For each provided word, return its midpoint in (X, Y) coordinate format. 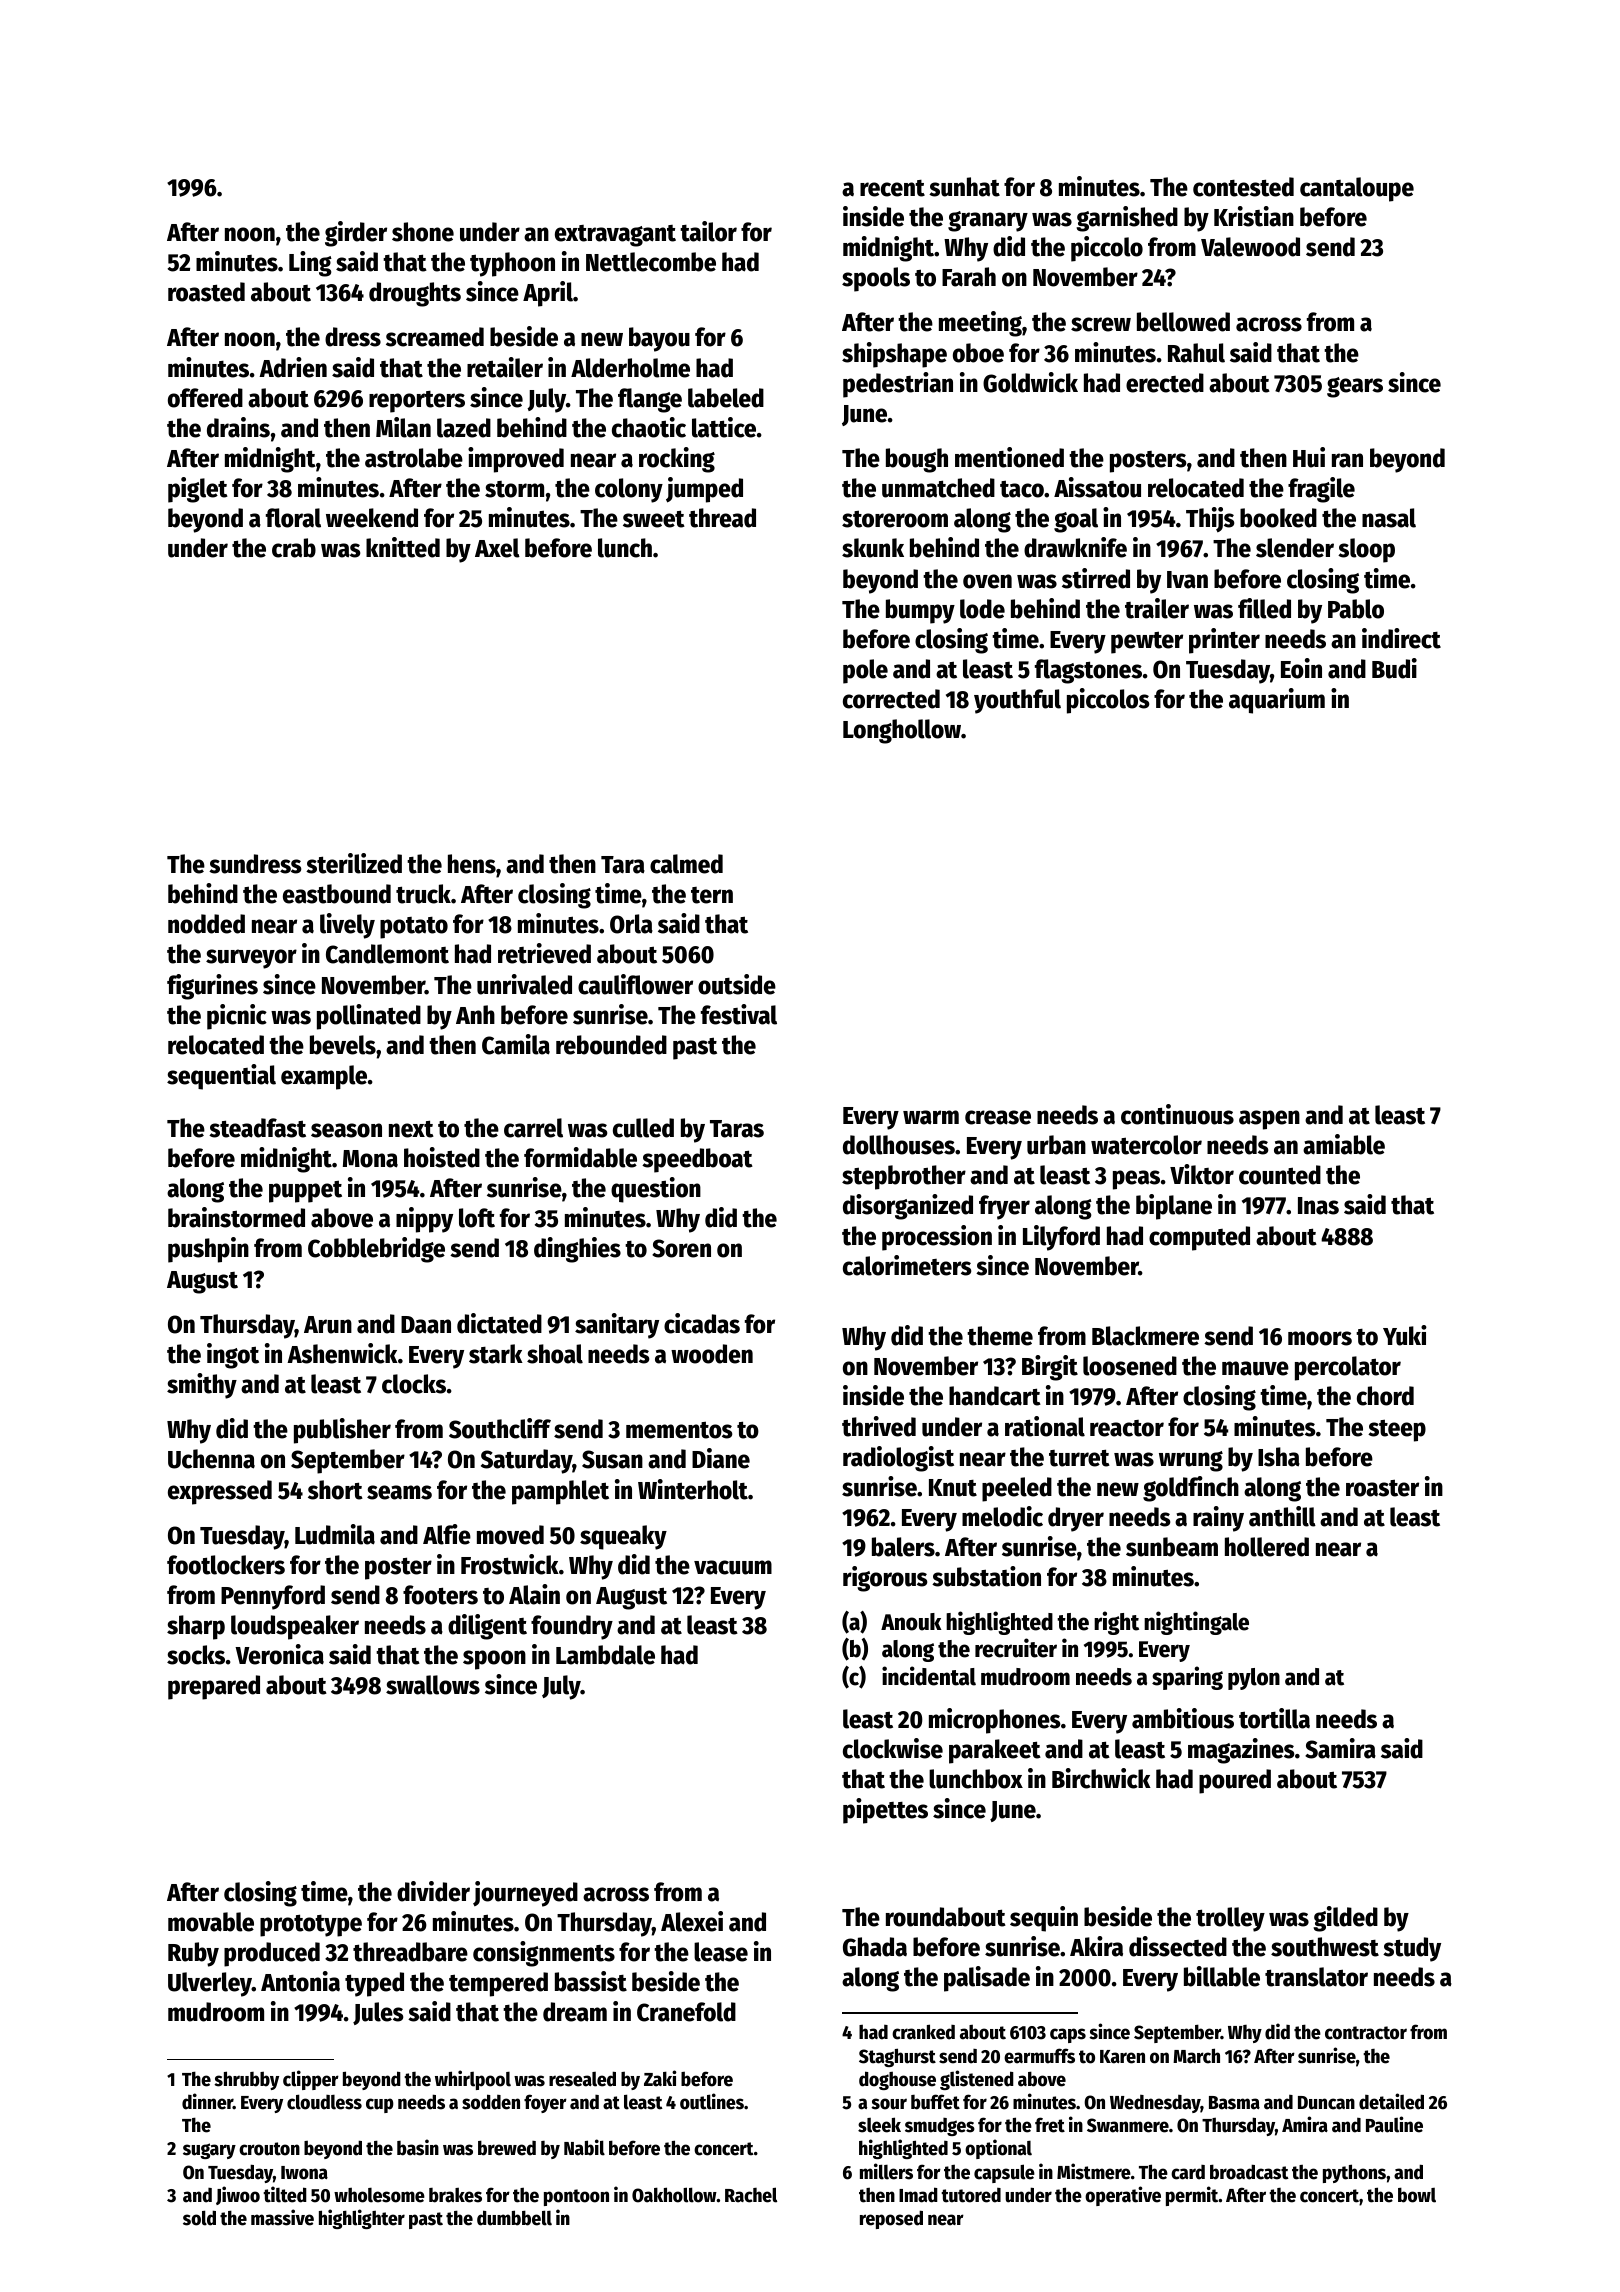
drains (238, 427)
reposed (891, 2219)
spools (876, 279)
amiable (1344, 1144)
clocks (414, 1384)
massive (282, 2217)
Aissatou (1097, 487)
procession (937, 1238)
